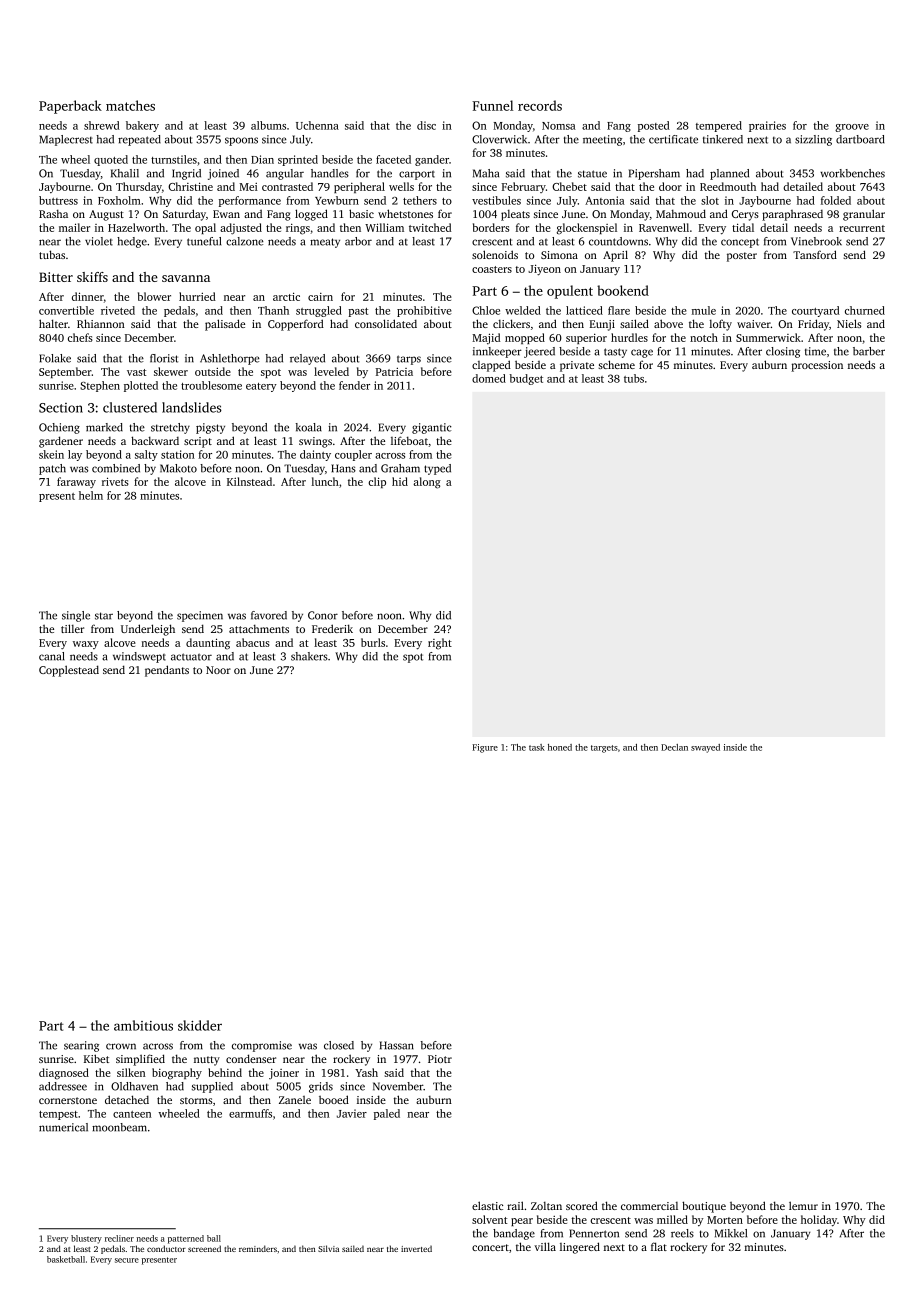 Image resolution: width=924 pixels, height=1308 pixels. Describe the element at coordinates (705, 748) in the image. I see `swayed` at that location.
